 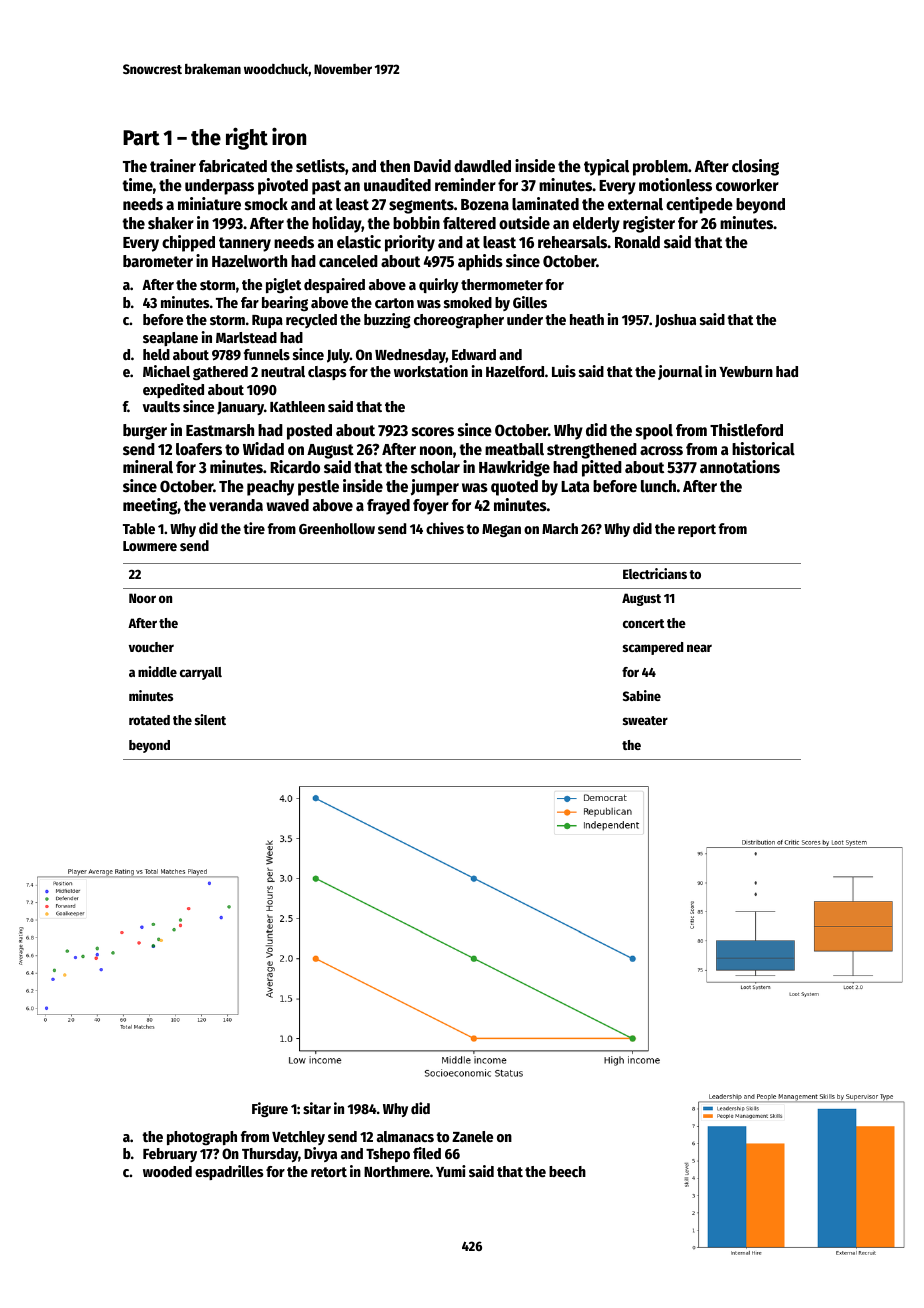 What do you see at coordinates (149, 720) in the document?
I see `rotated` at bounding box center [149, 720].
